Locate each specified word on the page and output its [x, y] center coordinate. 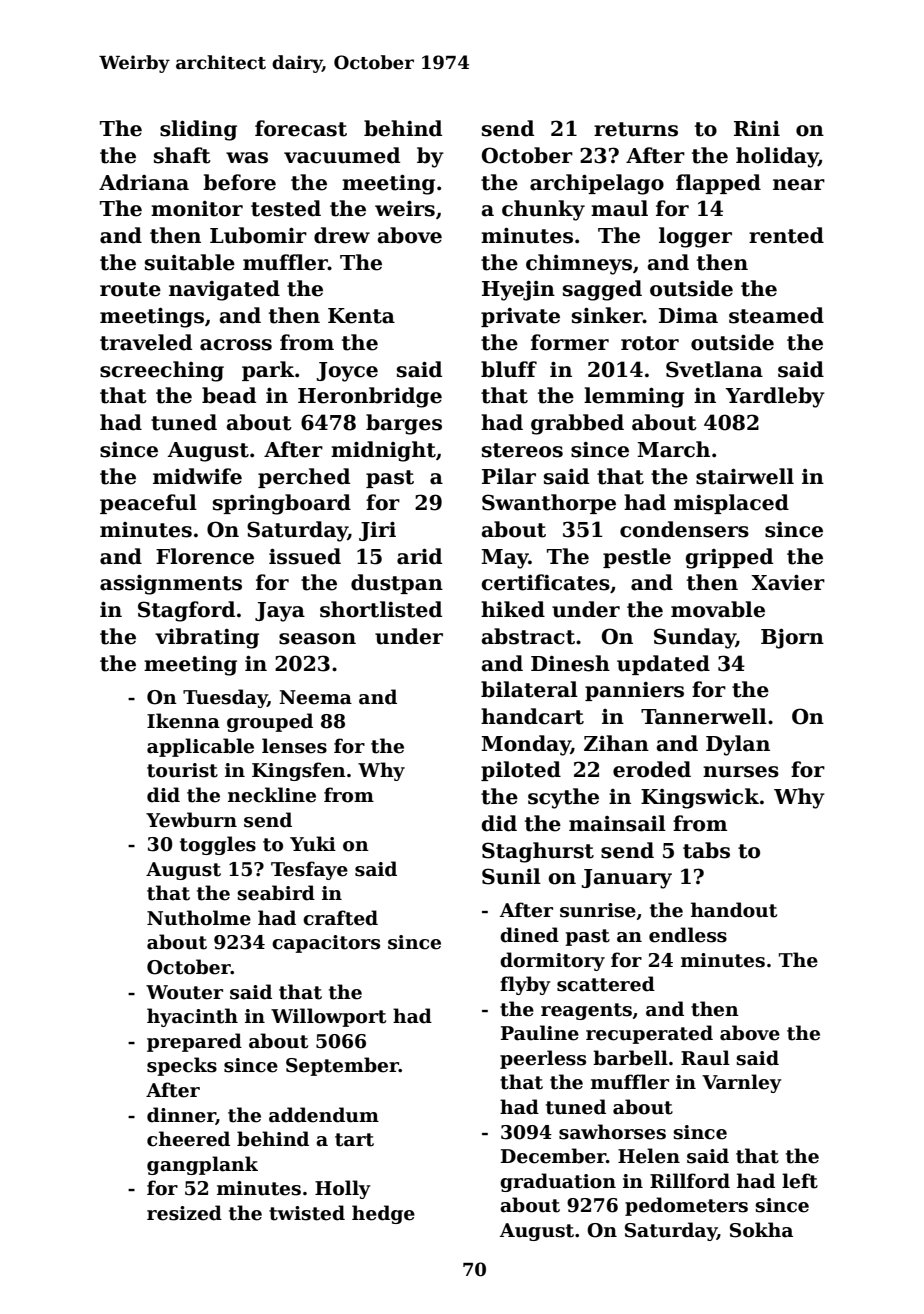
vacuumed [342, 155]
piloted [521, 771]
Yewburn [191, 820]
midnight [383, 451]
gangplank [202, 1165]
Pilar [509, 476]
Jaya [280, 612]
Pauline [540, 1033]
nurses [741, 772]
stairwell [745, 476]
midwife [197, 476]
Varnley [742, 1083]
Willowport [328, 1017]
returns [636, 129]
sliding [198, 130]
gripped [729, 558]
